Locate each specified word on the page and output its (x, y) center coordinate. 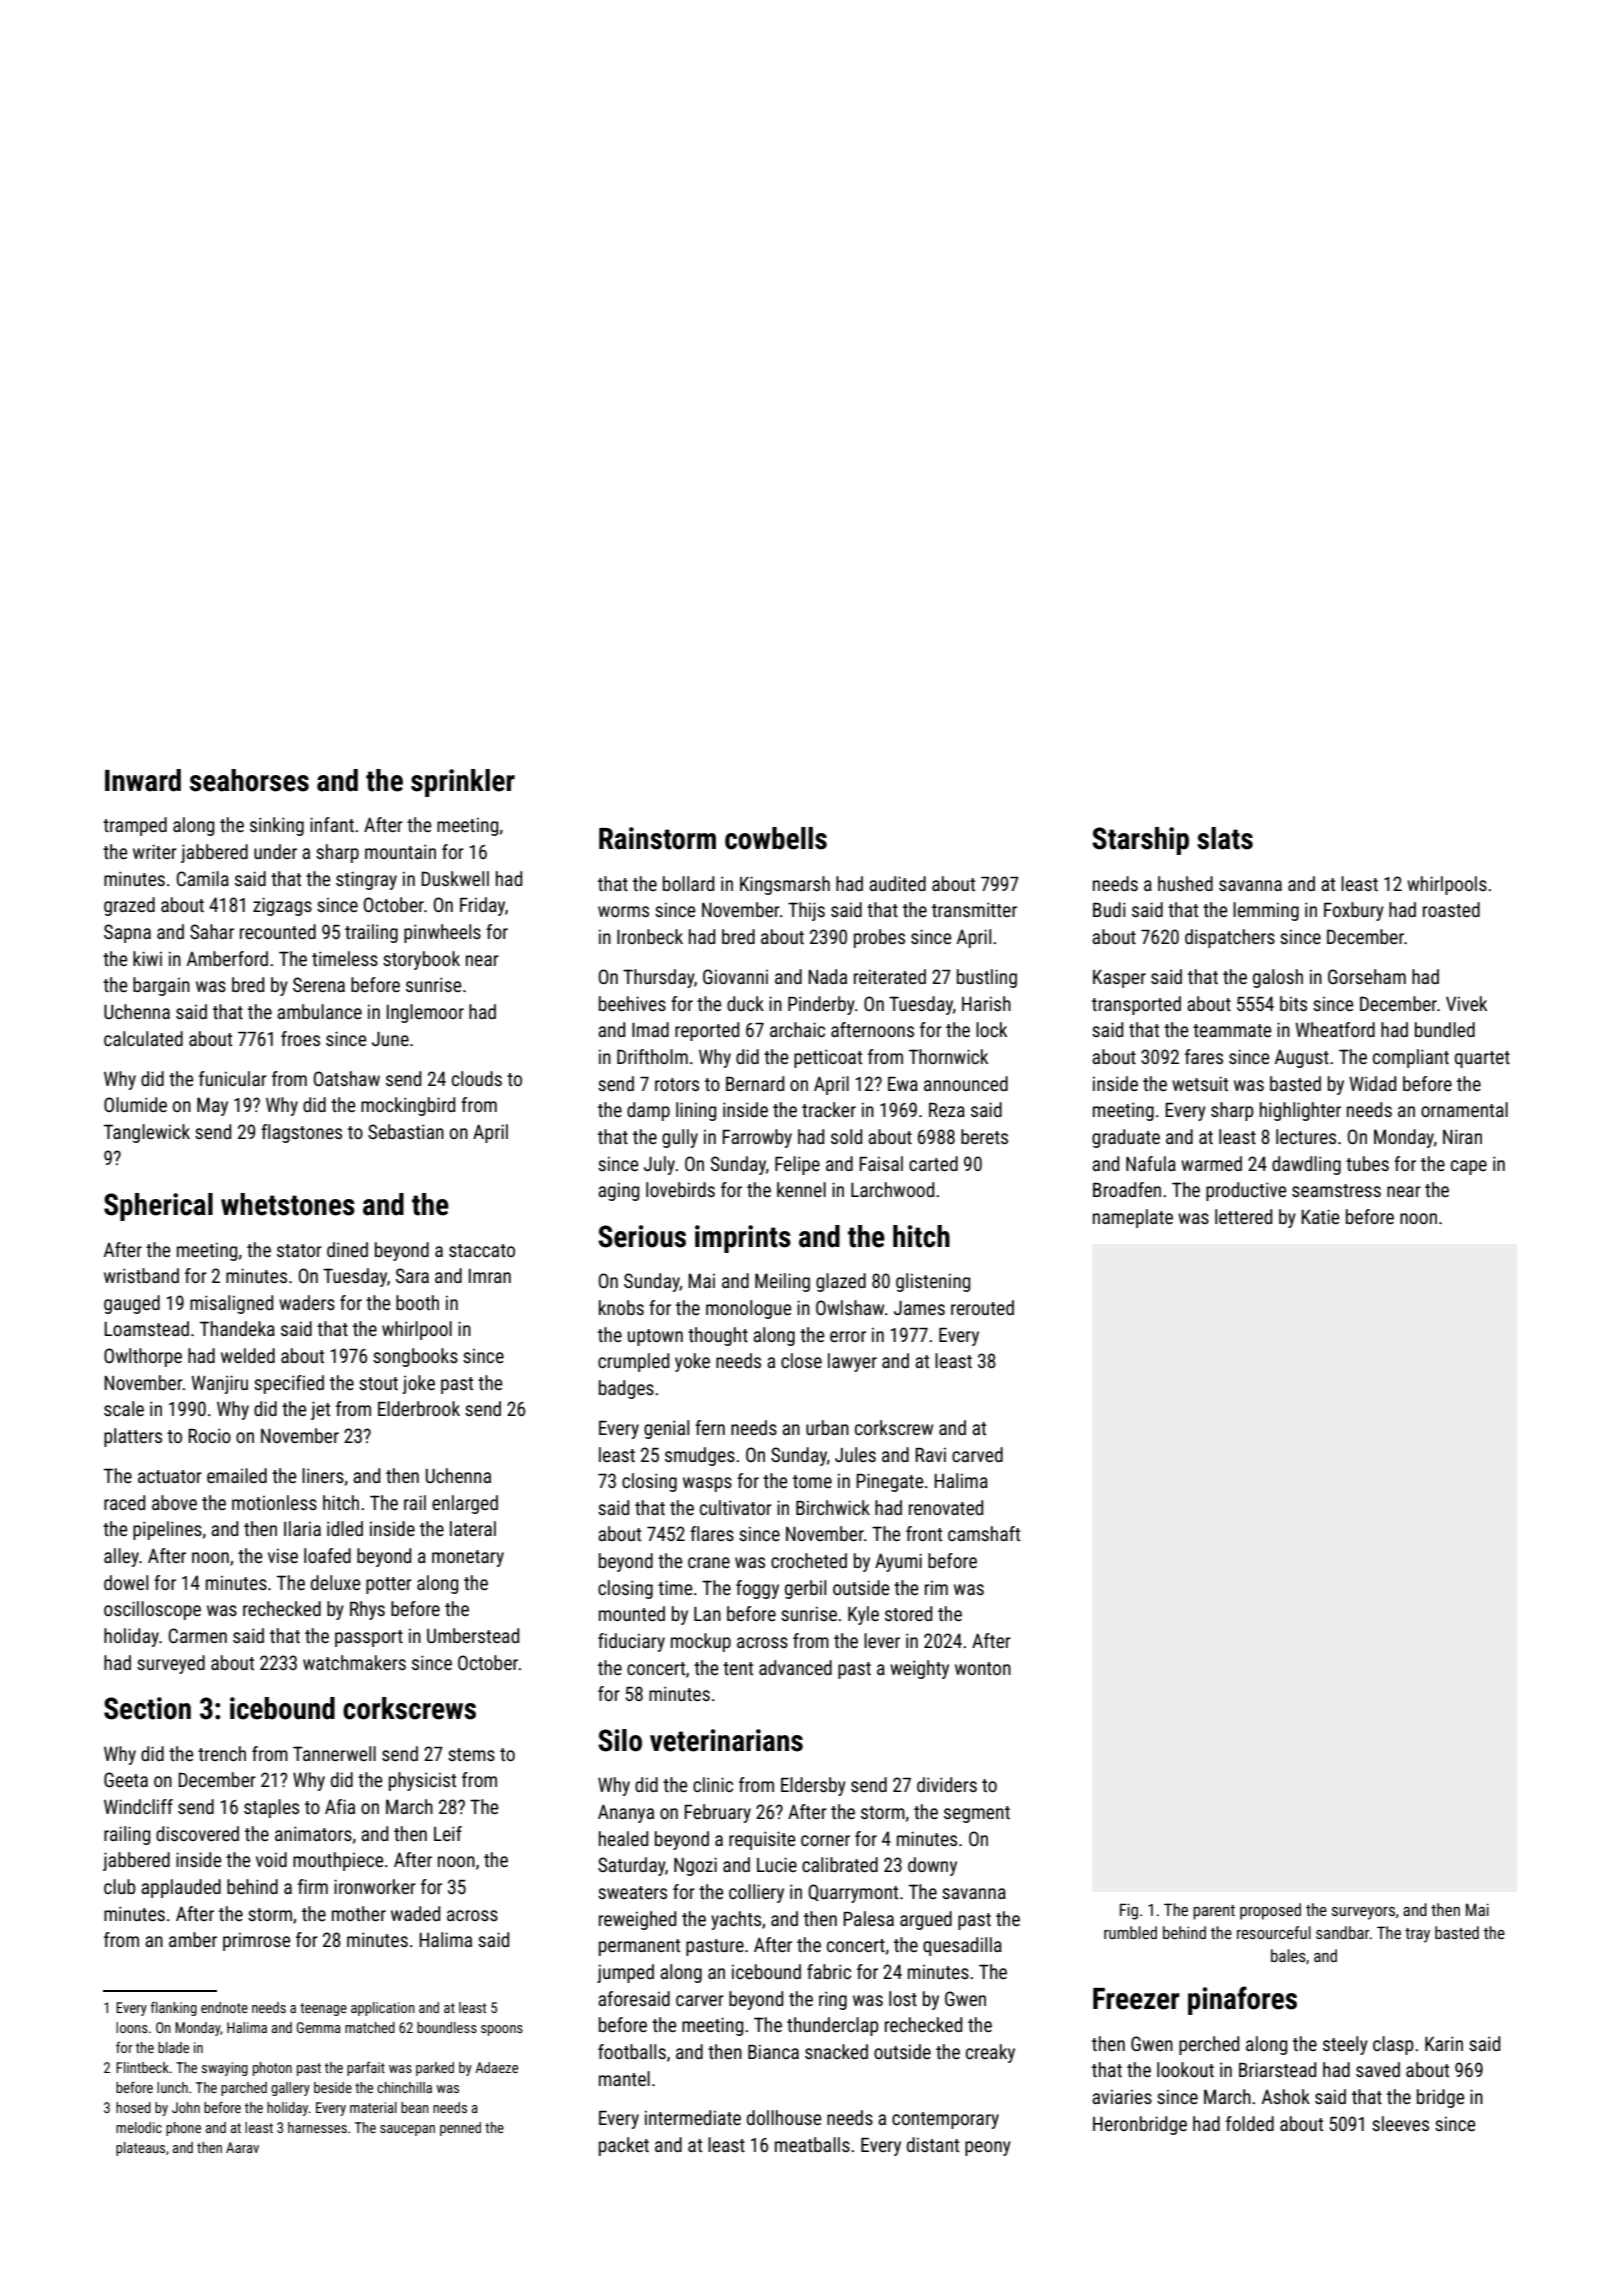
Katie (1320, 1216)
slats (1225, 838)
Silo (620, 1740)
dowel (126, 1582)
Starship (1140, 841)
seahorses (249, 780)
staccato (482, 1250)
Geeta (126, 1779)
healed (623, 1838)
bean (415, 2107)
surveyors (1363, 1913)
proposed (1270, 1911)
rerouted (982, 1307)
